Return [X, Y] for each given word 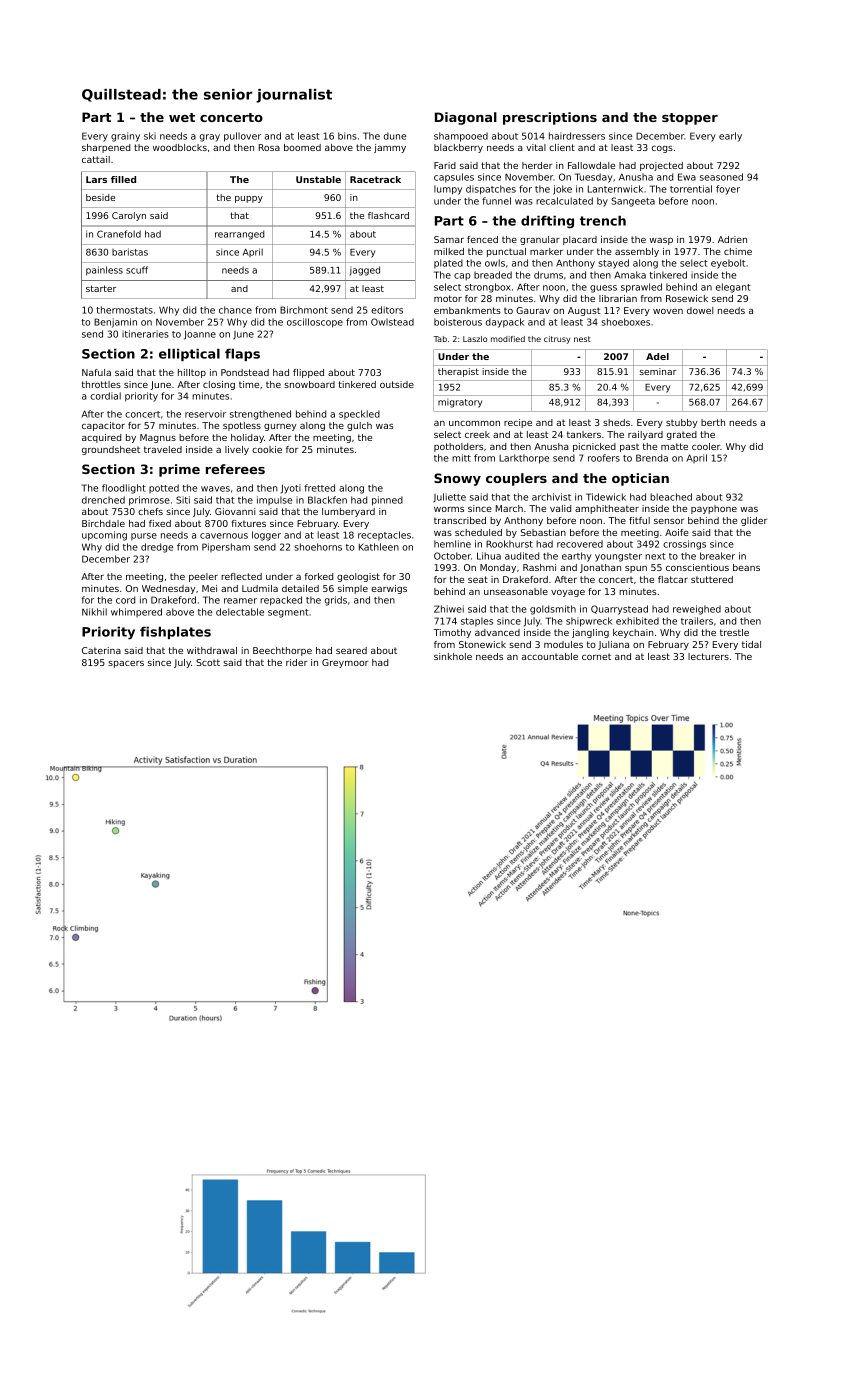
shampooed [461, 137]
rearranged [240, 235]
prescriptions [550, 118]
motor [448, 298]
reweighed [697, 610]
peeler [203, 577]
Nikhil [94, 612]
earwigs [389, 589]
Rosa [269, 147]
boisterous [458, 322]
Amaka [630, 275]
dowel [700, 310]
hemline [452, 544]
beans [746, 567]
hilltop [192, 373]
